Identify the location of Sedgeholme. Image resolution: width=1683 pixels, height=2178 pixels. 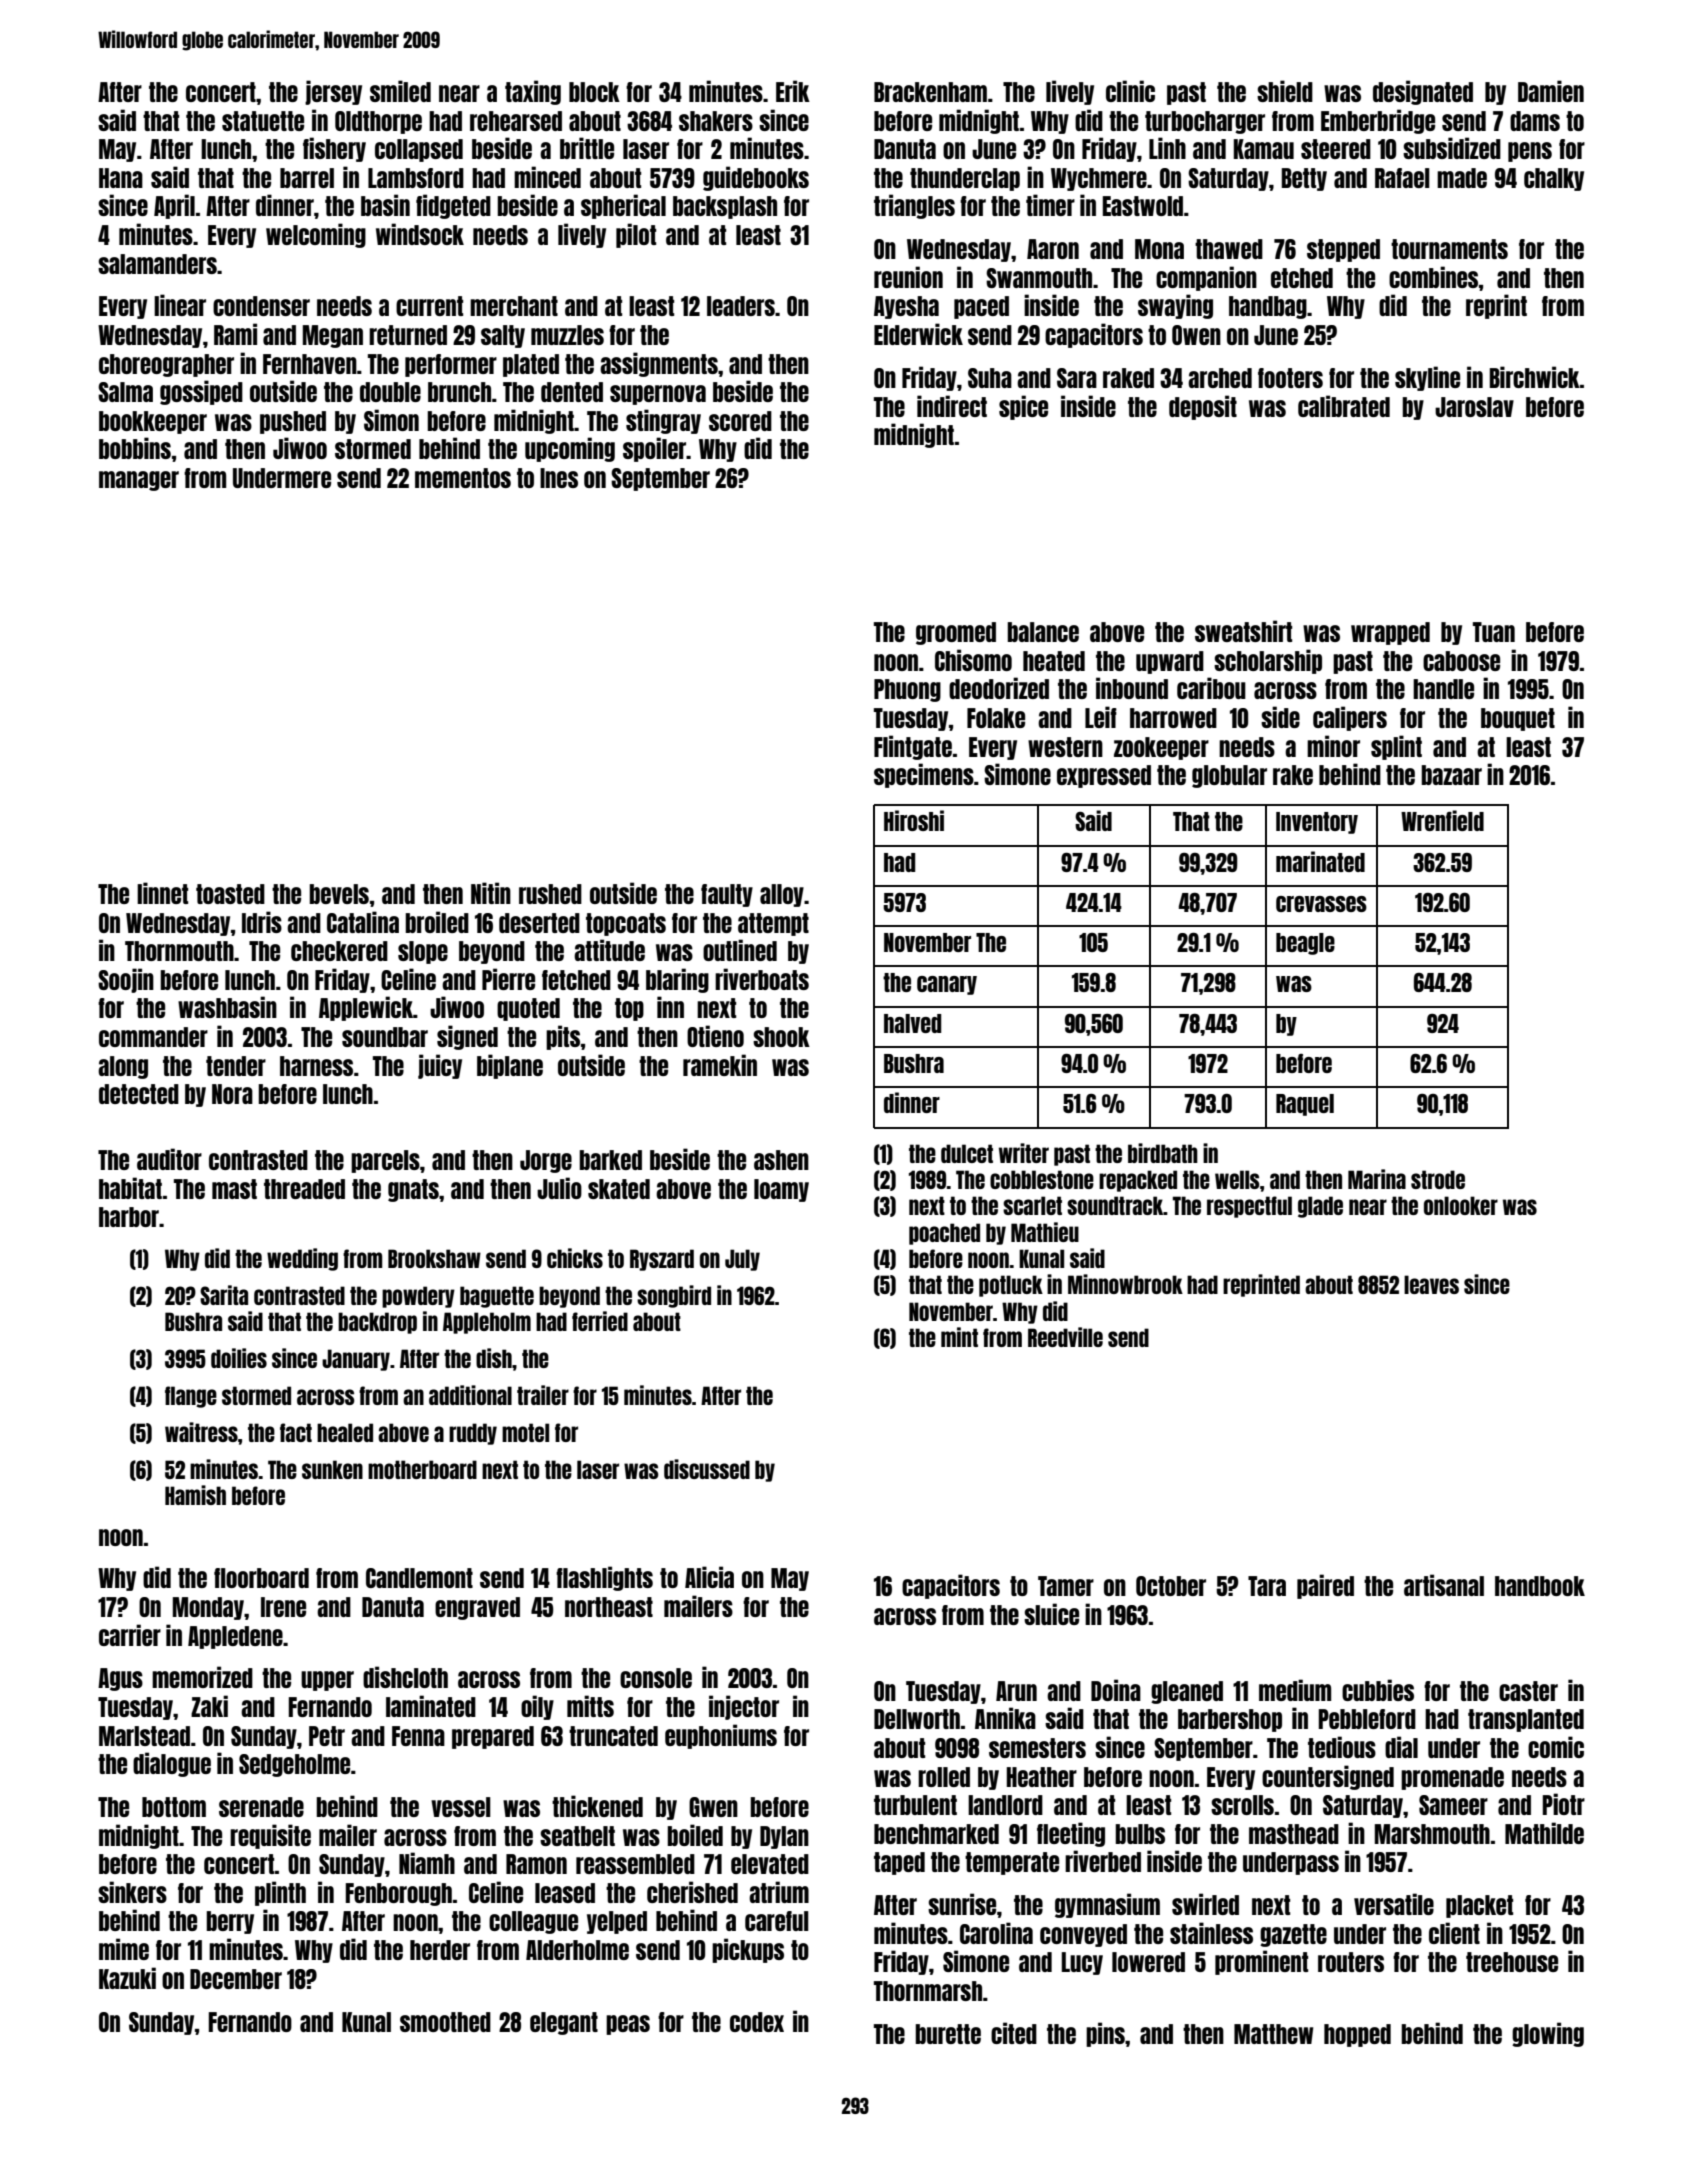
(294, 1765).
